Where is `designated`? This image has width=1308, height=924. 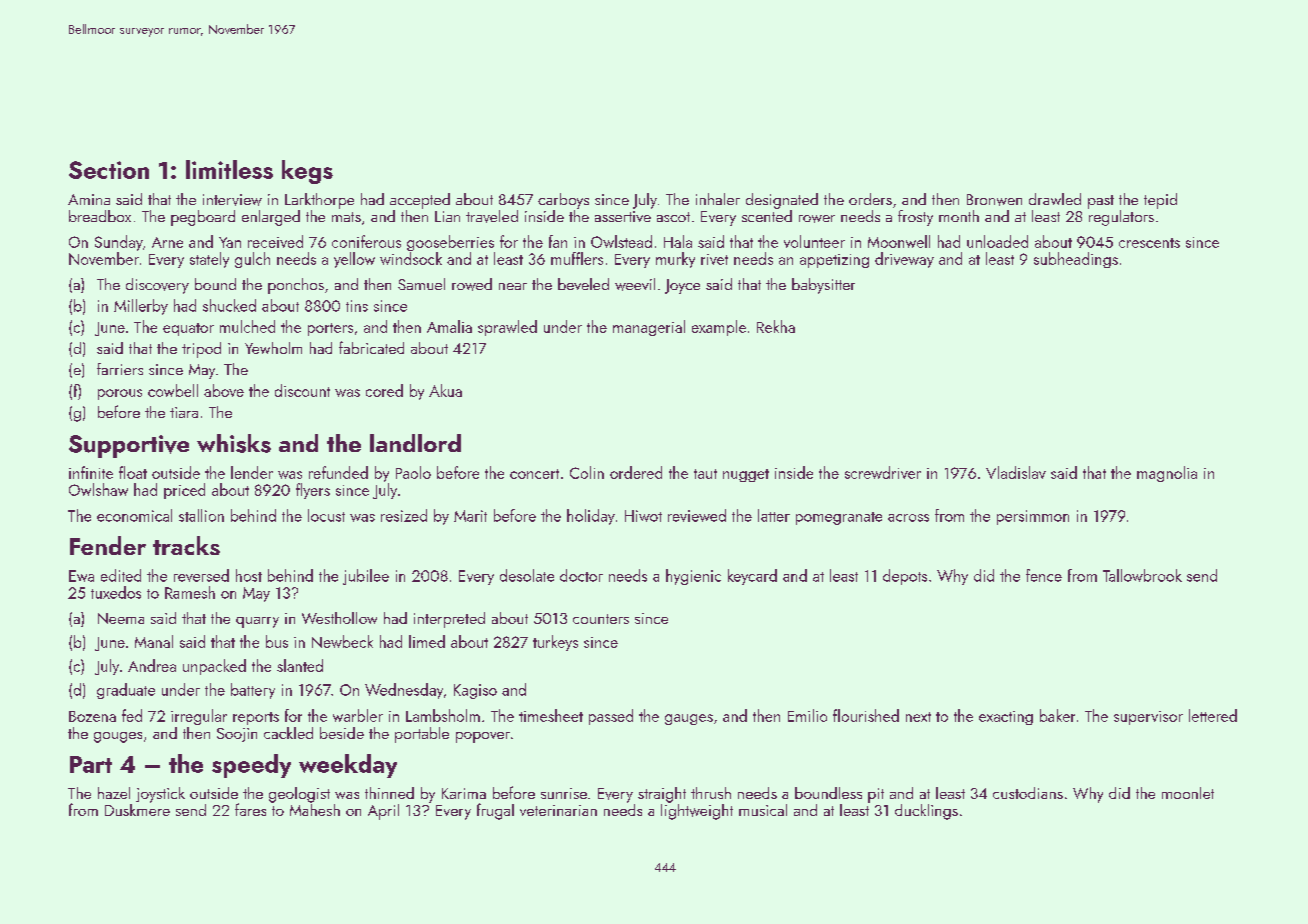 designated is located at coordinates (782, 201).
